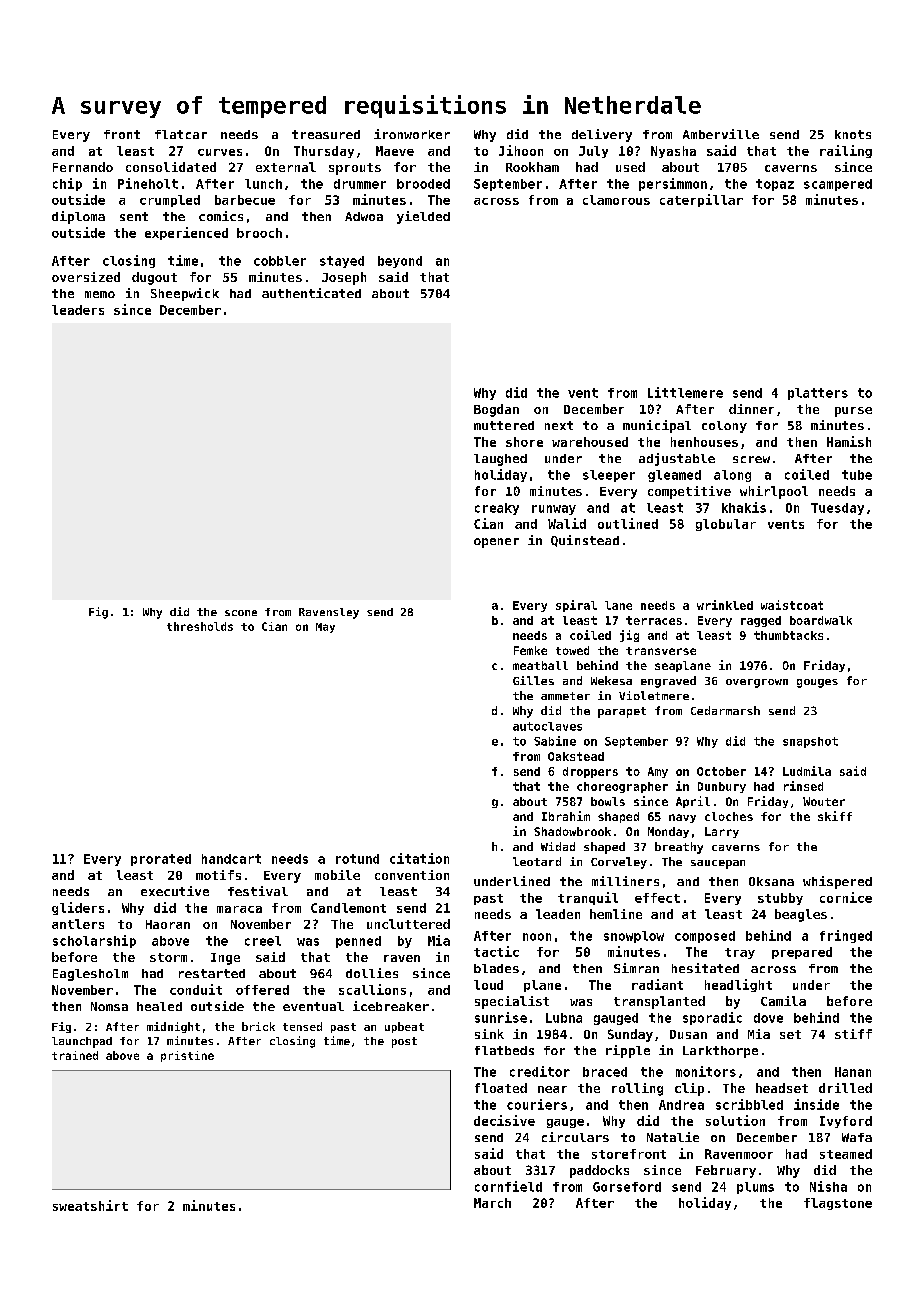  What do you see at coordinates (654, 620) in the page?
I see `terraces` at bounding box center [654, 620].
